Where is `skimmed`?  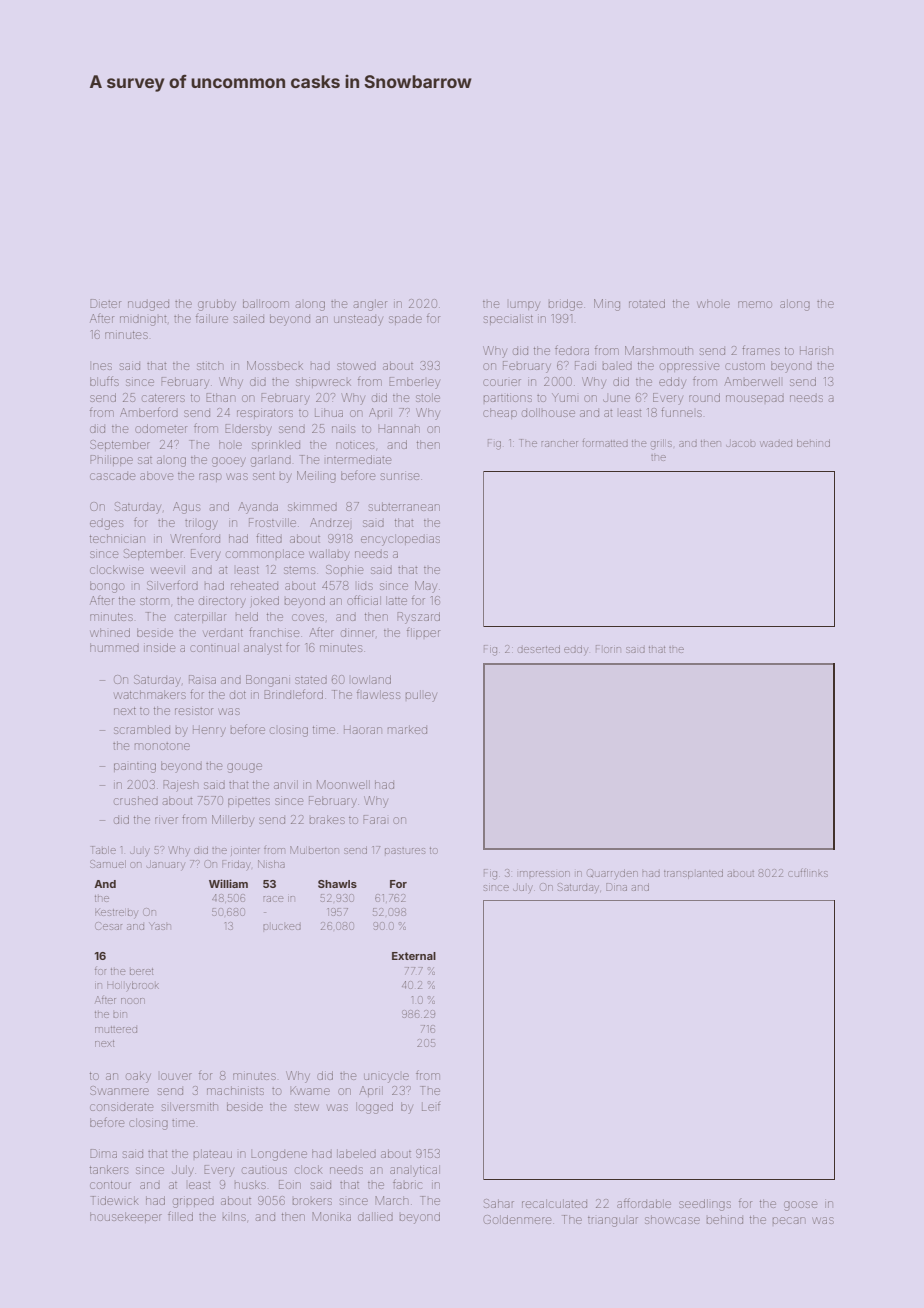 skimmed is located at coordinates (312, 506).
